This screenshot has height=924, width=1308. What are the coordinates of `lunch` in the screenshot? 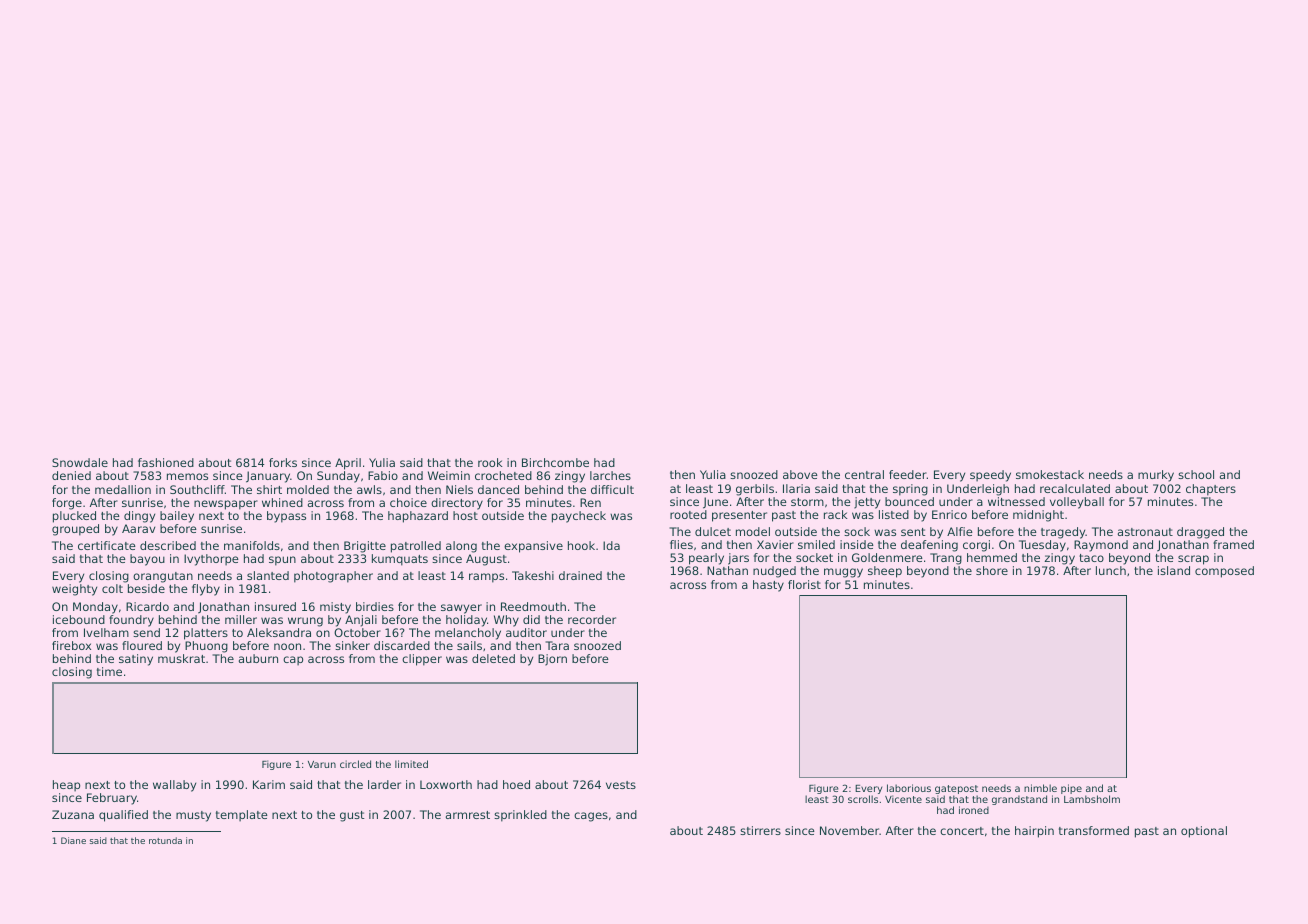 It's located at (1111, 570).
